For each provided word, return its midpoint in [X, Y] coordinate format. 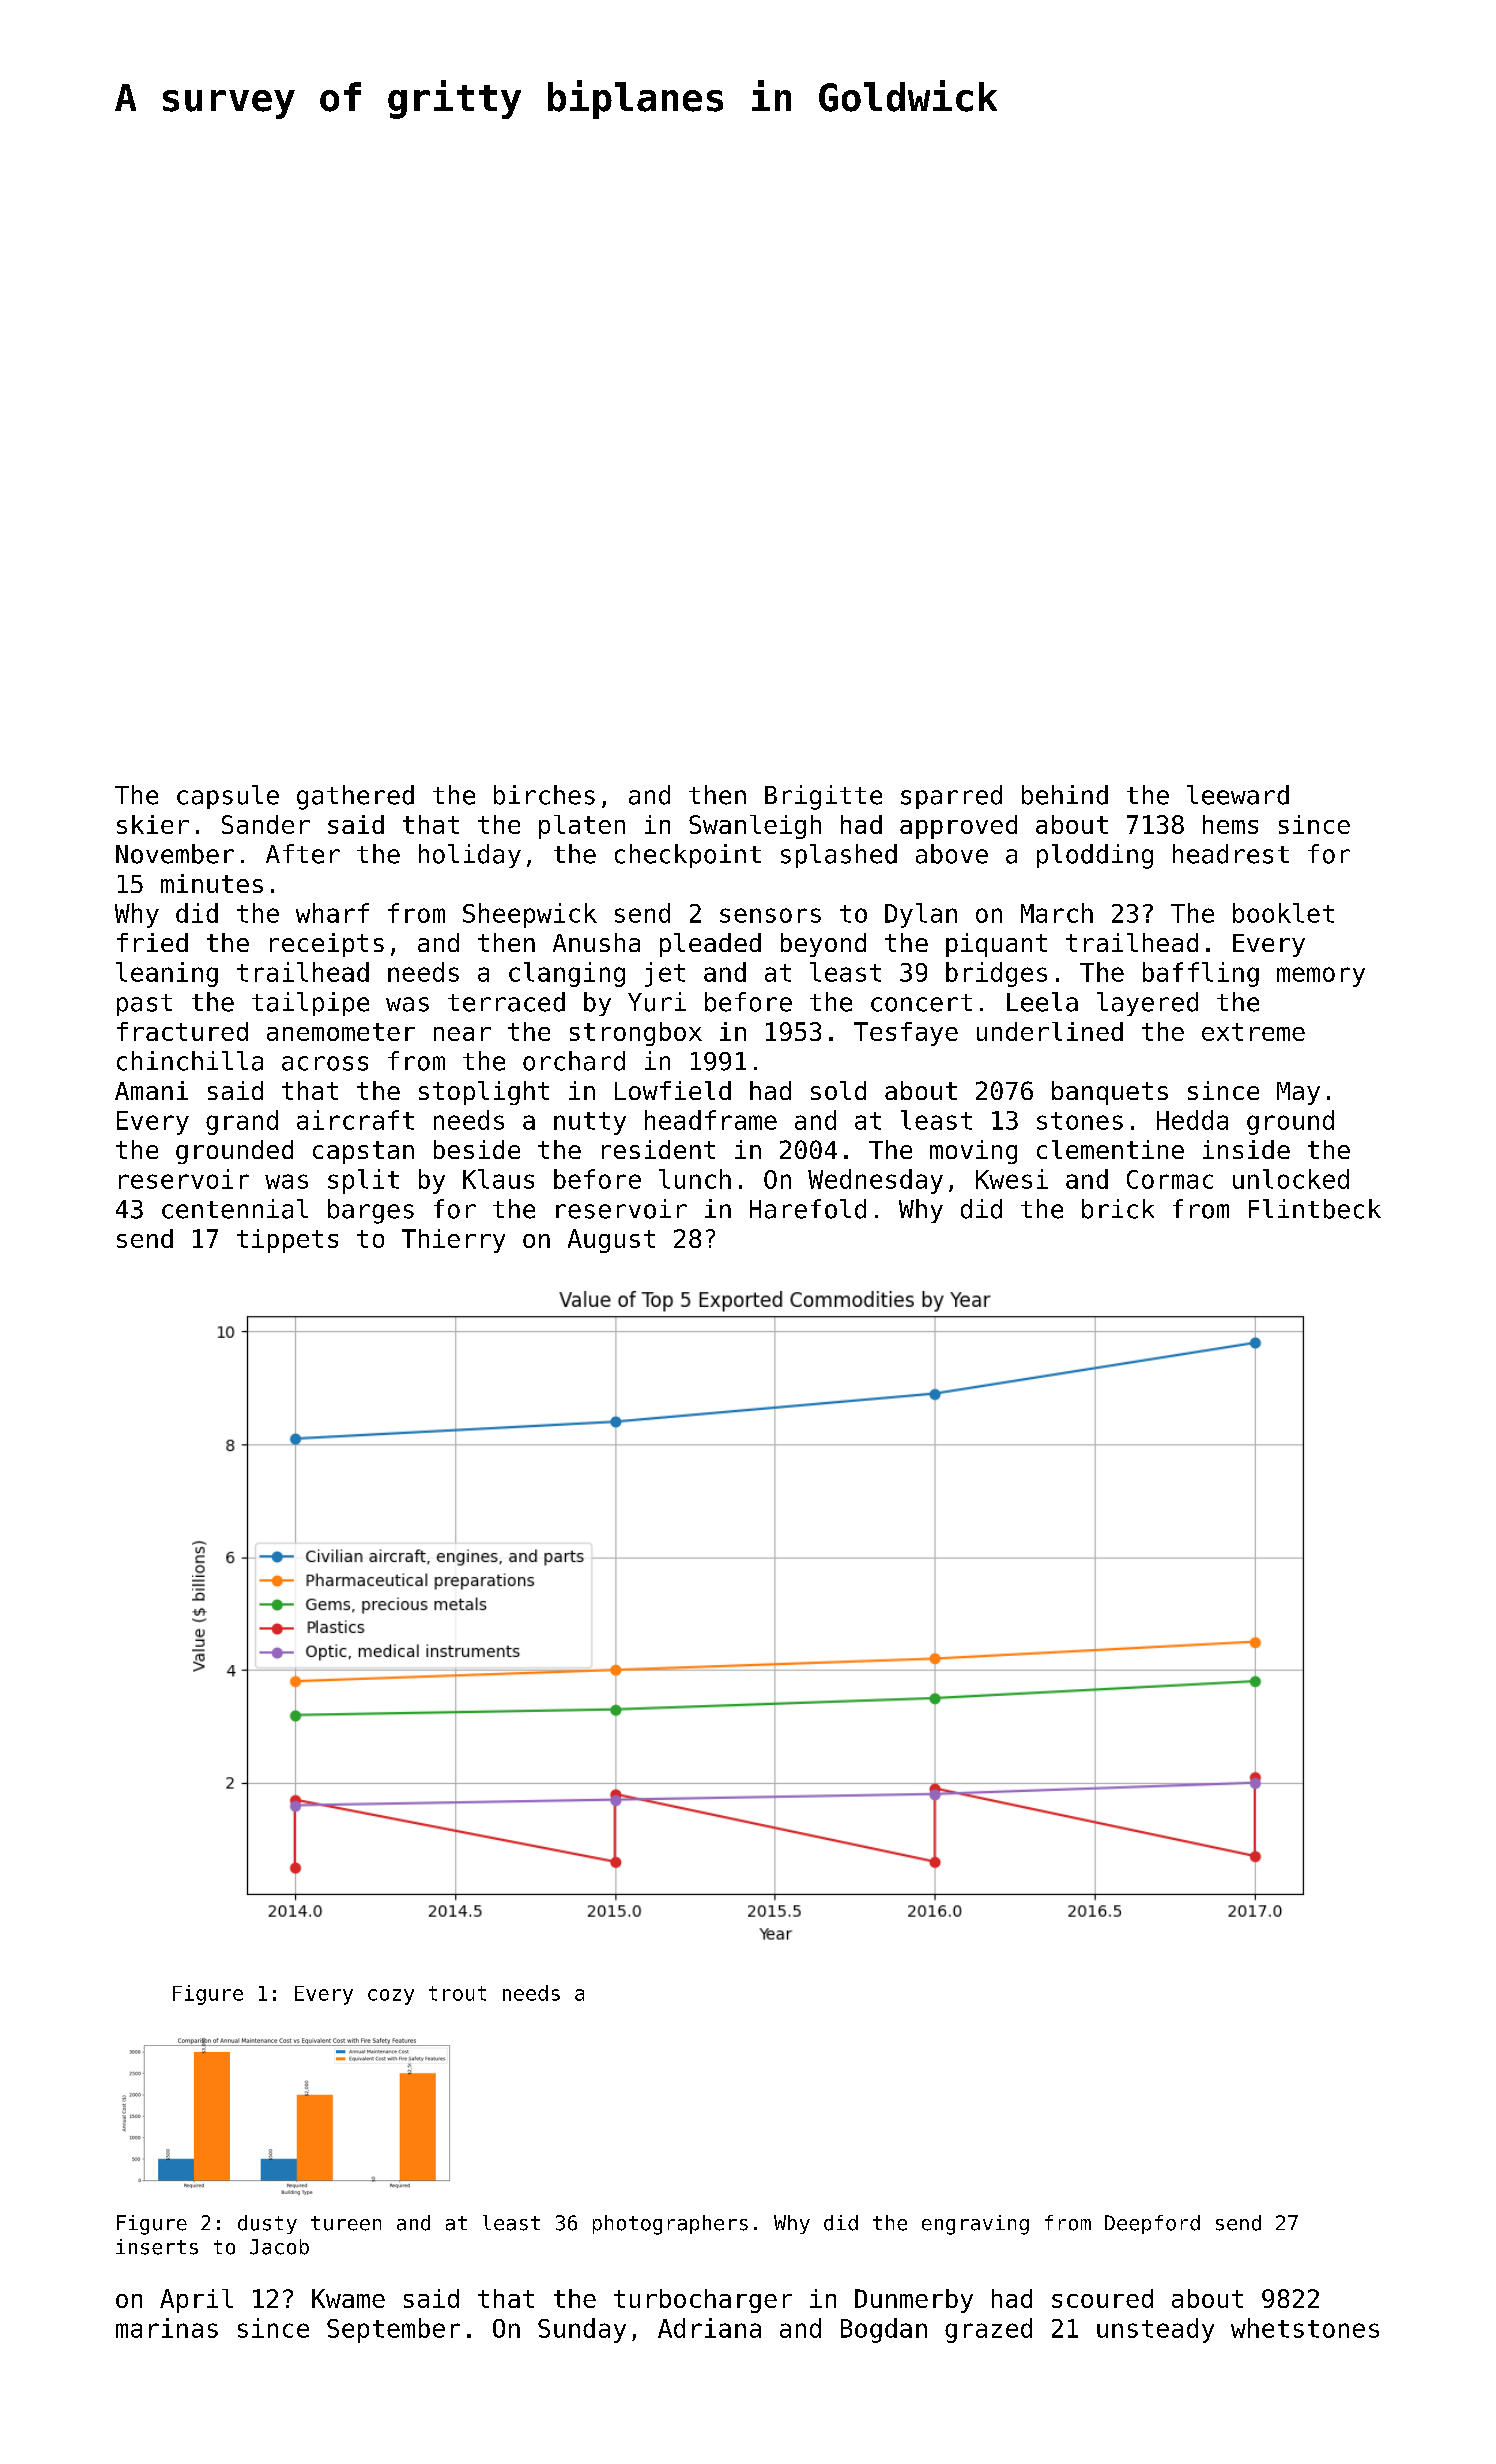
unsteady [1155, 2330]
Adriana [709, 2328]
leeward [1238, 795]
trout [457, 1993]
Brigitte [823, 797]
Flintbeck [1315, 1209]
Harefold [808, 1209]
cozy [391, 1997]
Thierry [453, 1241]
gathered [355, 797]
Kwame [348, 2298]
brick [1118, 1209]
